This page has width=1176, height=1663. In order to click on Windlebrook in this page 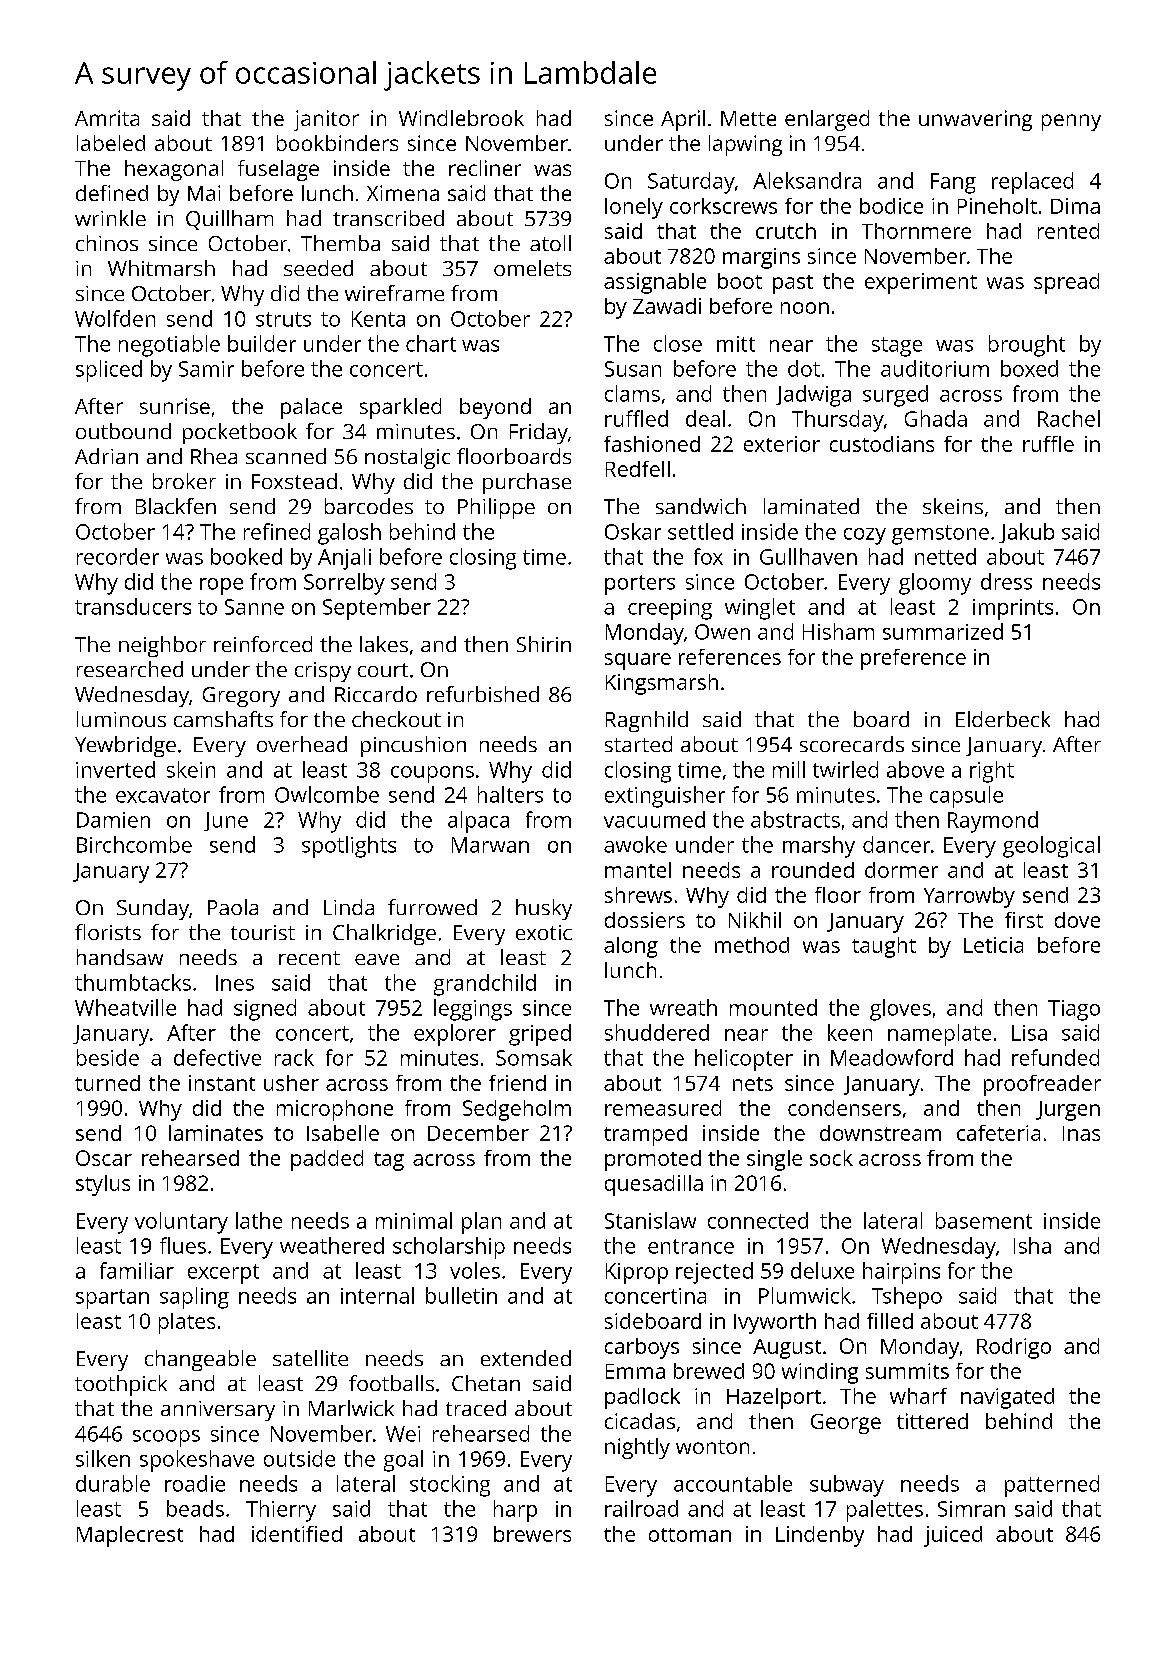, I will do `click(461, 118)`.
